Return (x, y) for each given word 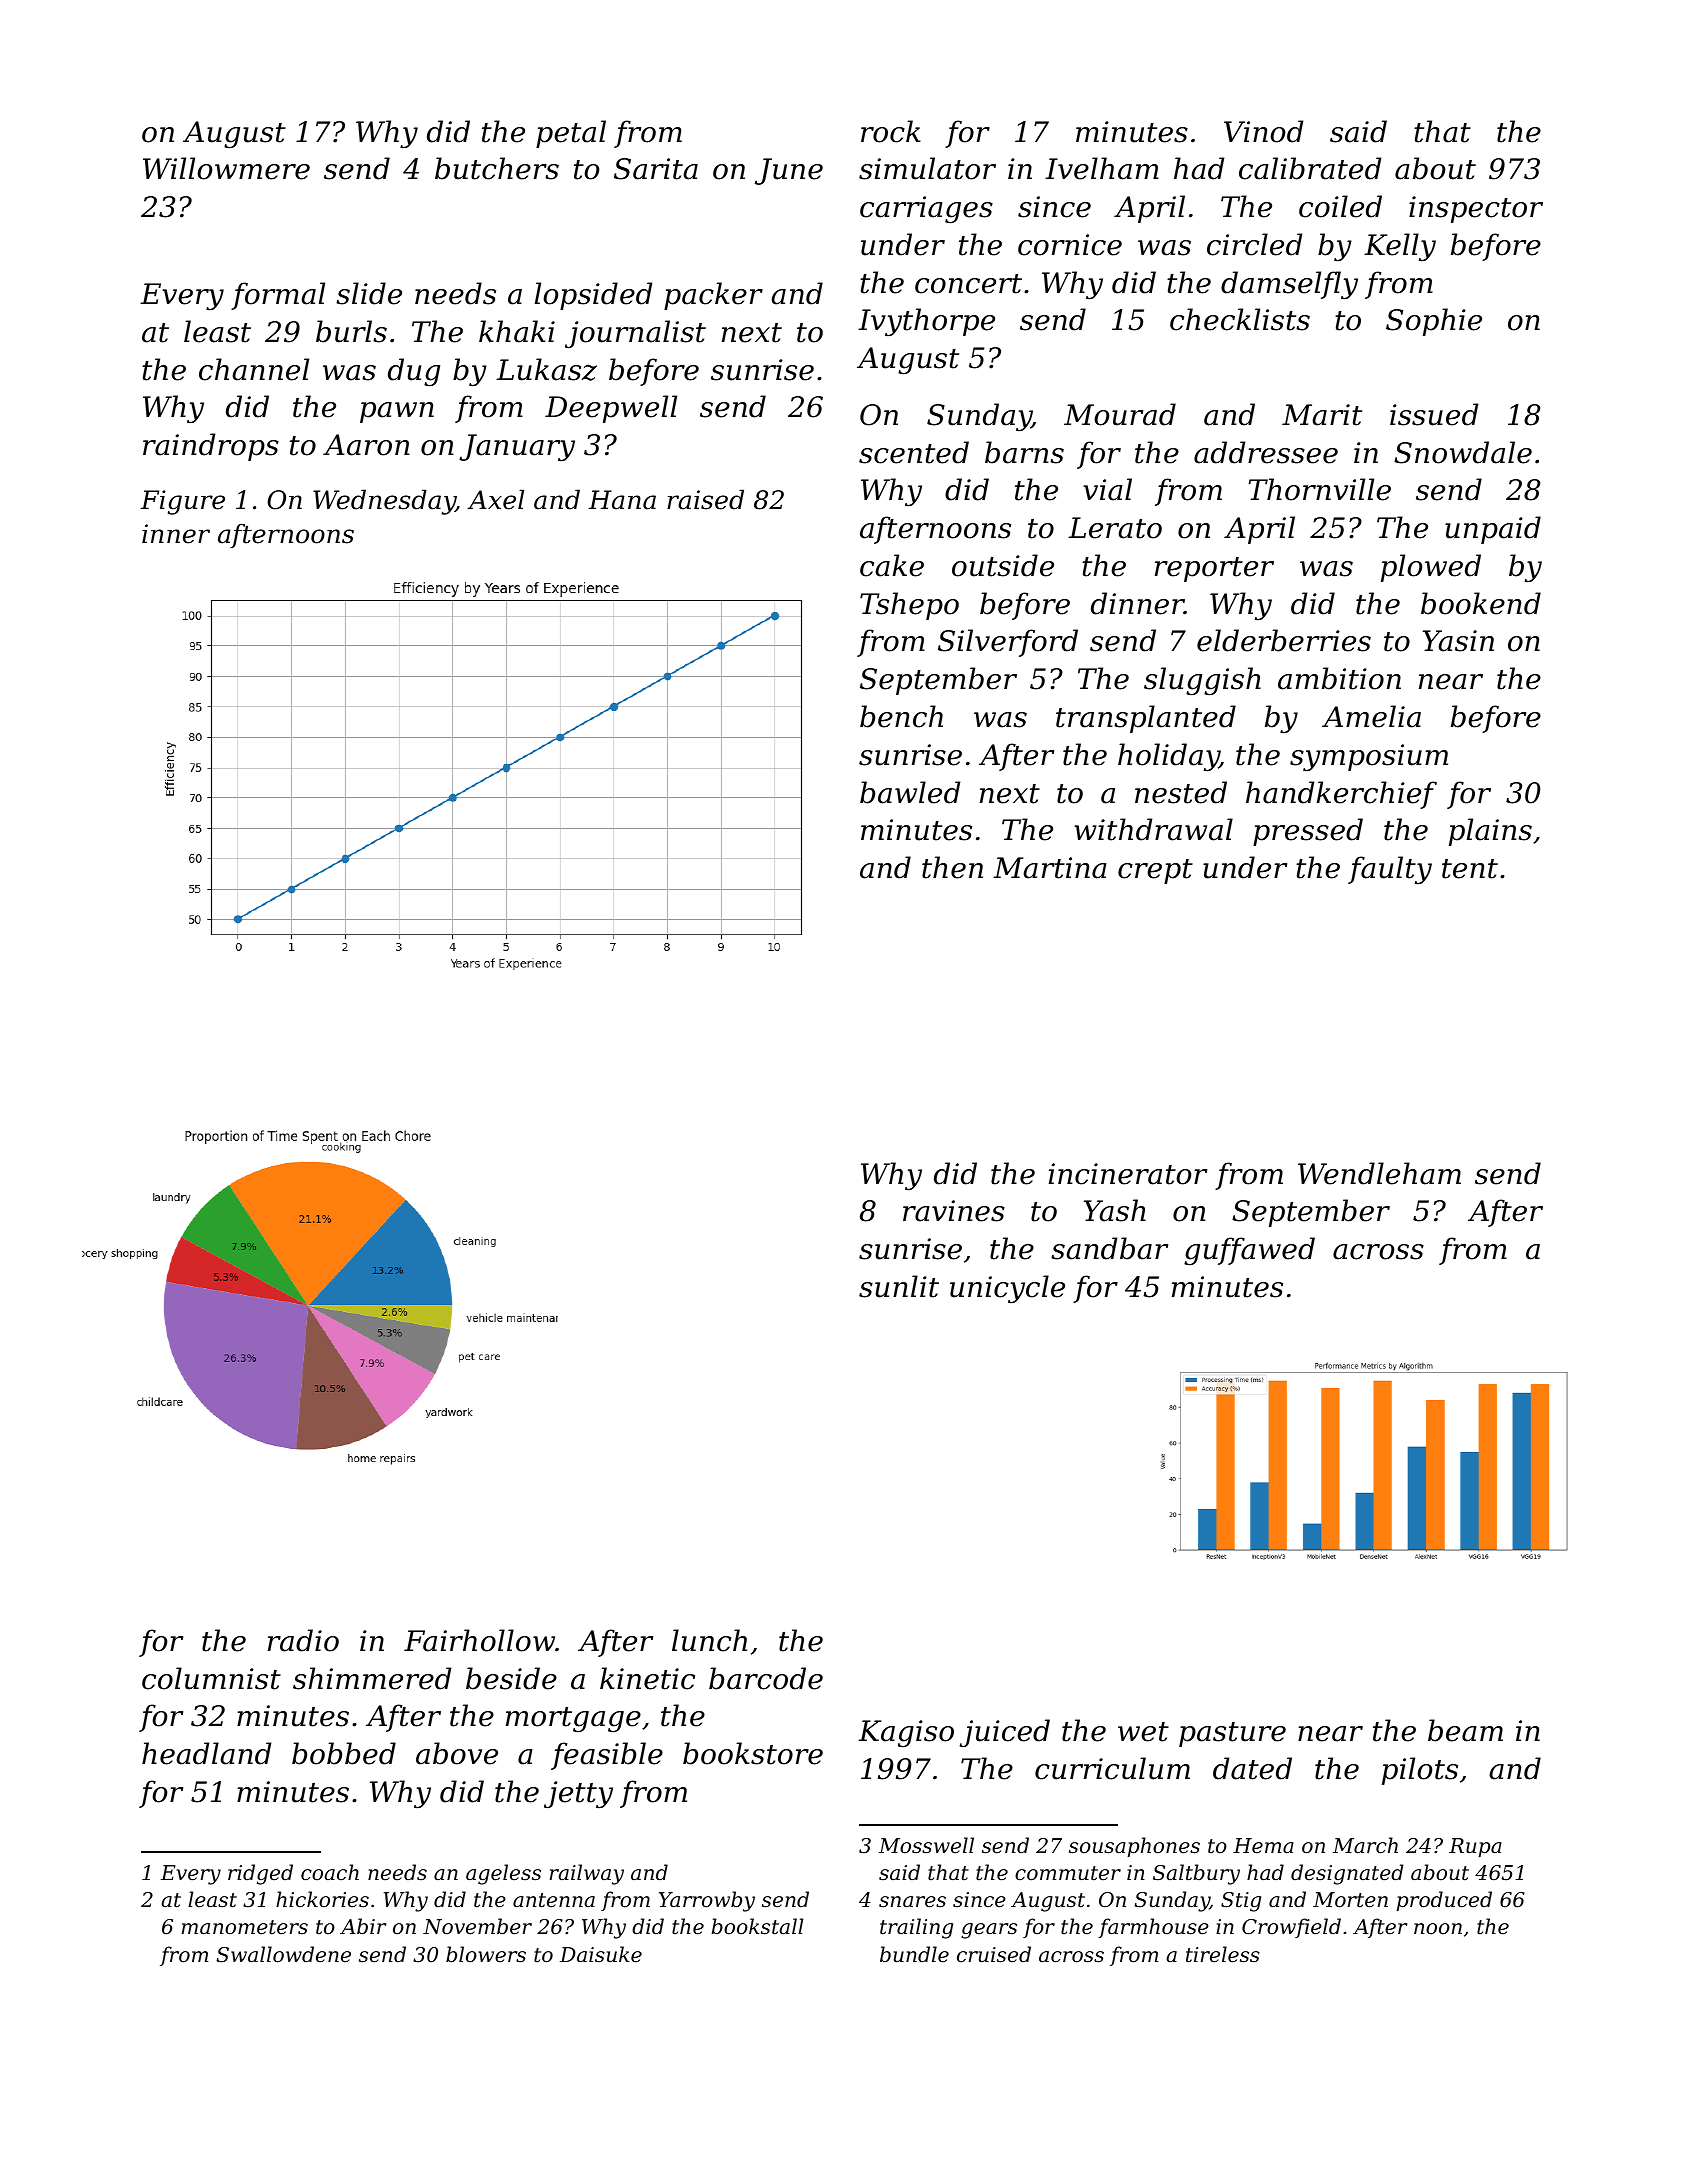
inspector (1476, 209)
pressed (1308, 832)
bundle (914, 1954)
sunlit (899, 1286)
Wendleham (1379, 1173)
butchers (497, 168)
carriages (926, 209)
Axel (495, 499)
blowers (486, 1954)
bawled (910, 792)
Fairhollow (479, 1640)
